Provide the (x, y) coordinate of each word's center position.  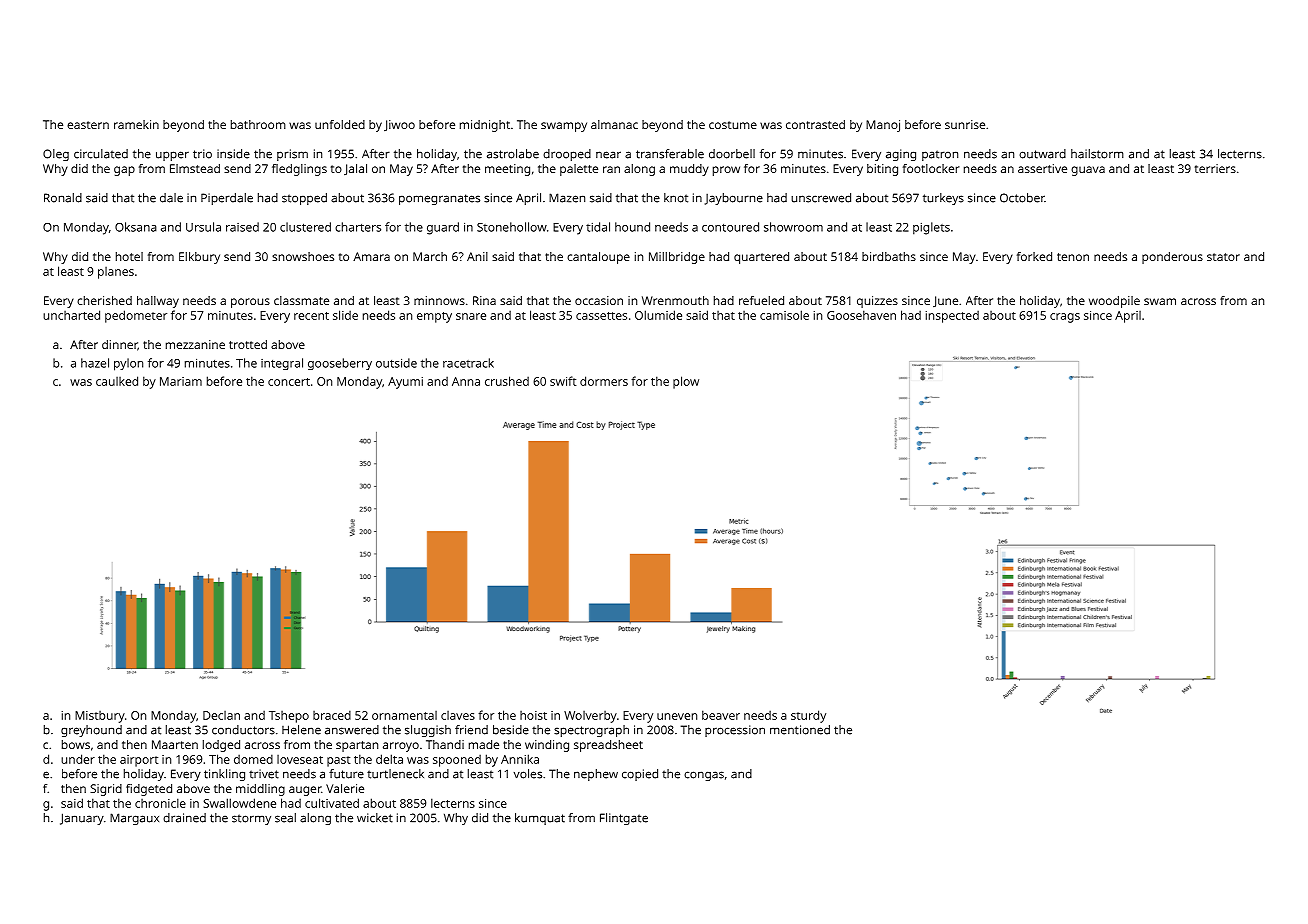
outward (1042, 154)
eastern (88, 125)
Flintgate (624, 819)
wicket (375, 818)
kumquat (540, 819)
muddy (689, 170)
